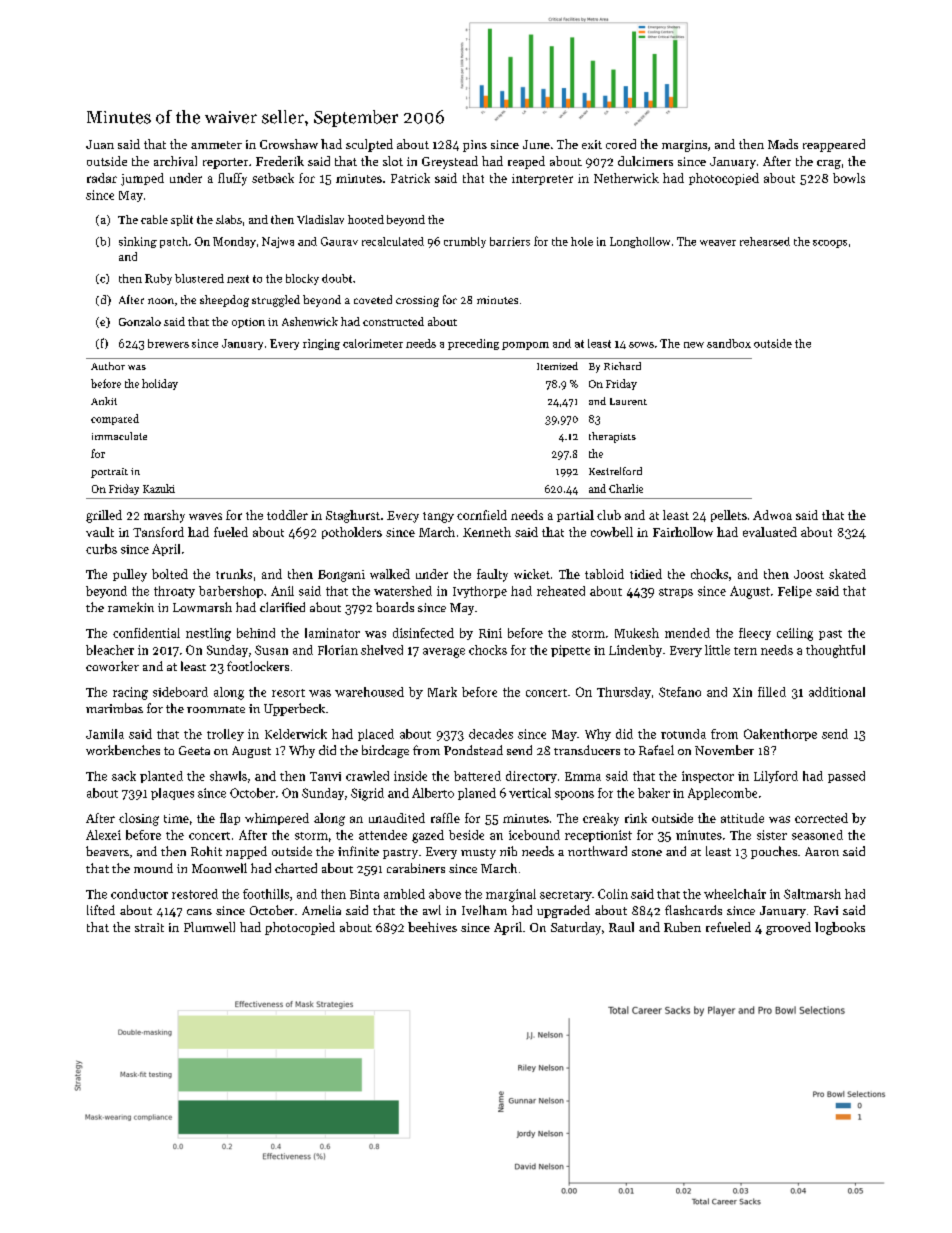 The width and height of the image is (952, 1233). What do you see at coordinates (487, 532) in the image?
I see `Kenneth` at bounding box center [487, 532].
